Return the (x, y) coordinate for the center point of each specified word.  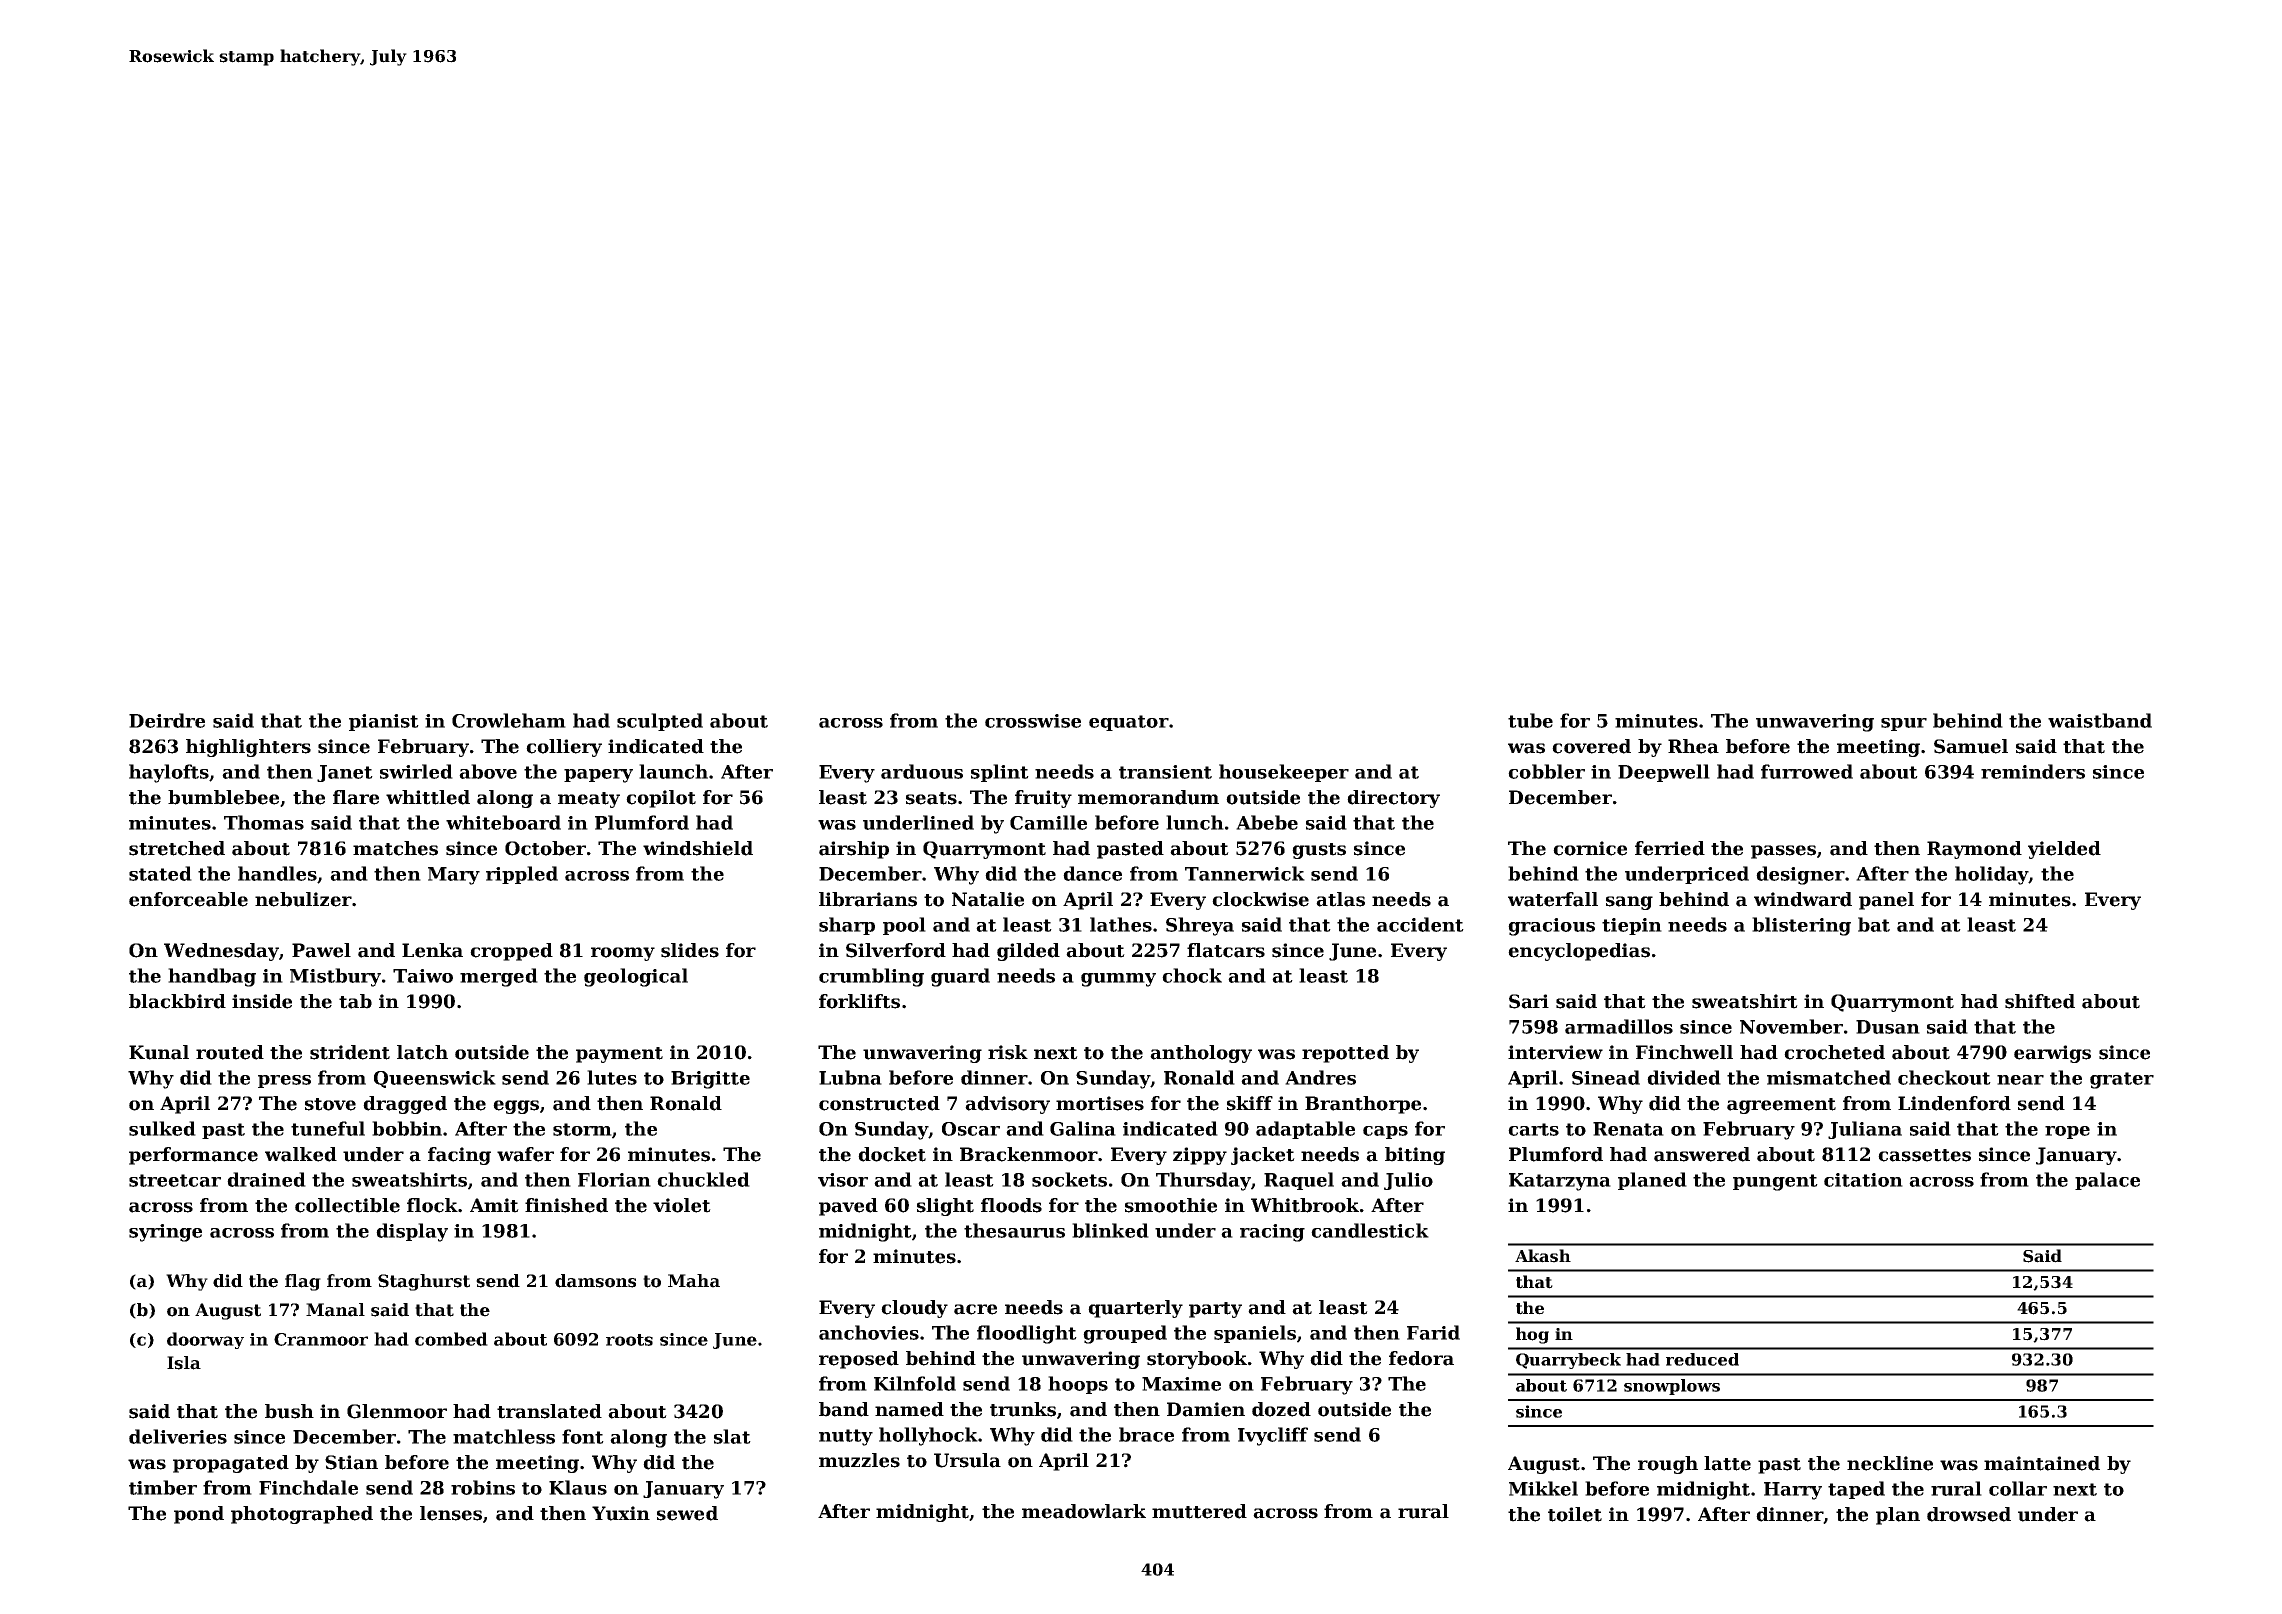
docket (892, 1154)
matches (395, 848)
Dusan (1888, 1027)
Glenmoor (397, 1411)
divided (1684, 1077)
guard (960, 977)
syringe (165, 1233)
